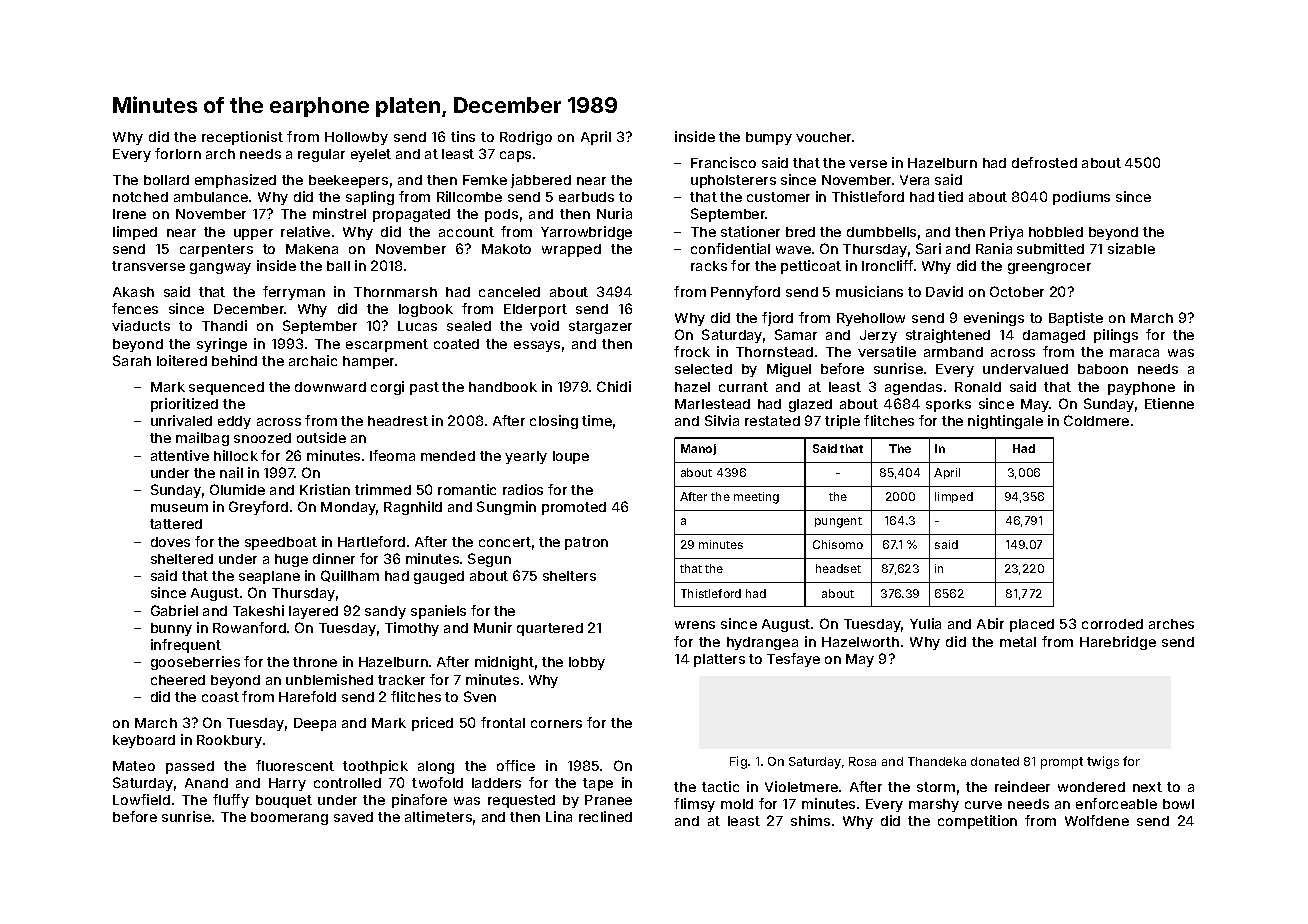 The width and height of the screenshot is (1308, 924). What do you see at coordinates (838, 568) in the screenshot?
I see `headset` at bounding box center [838, 568].
